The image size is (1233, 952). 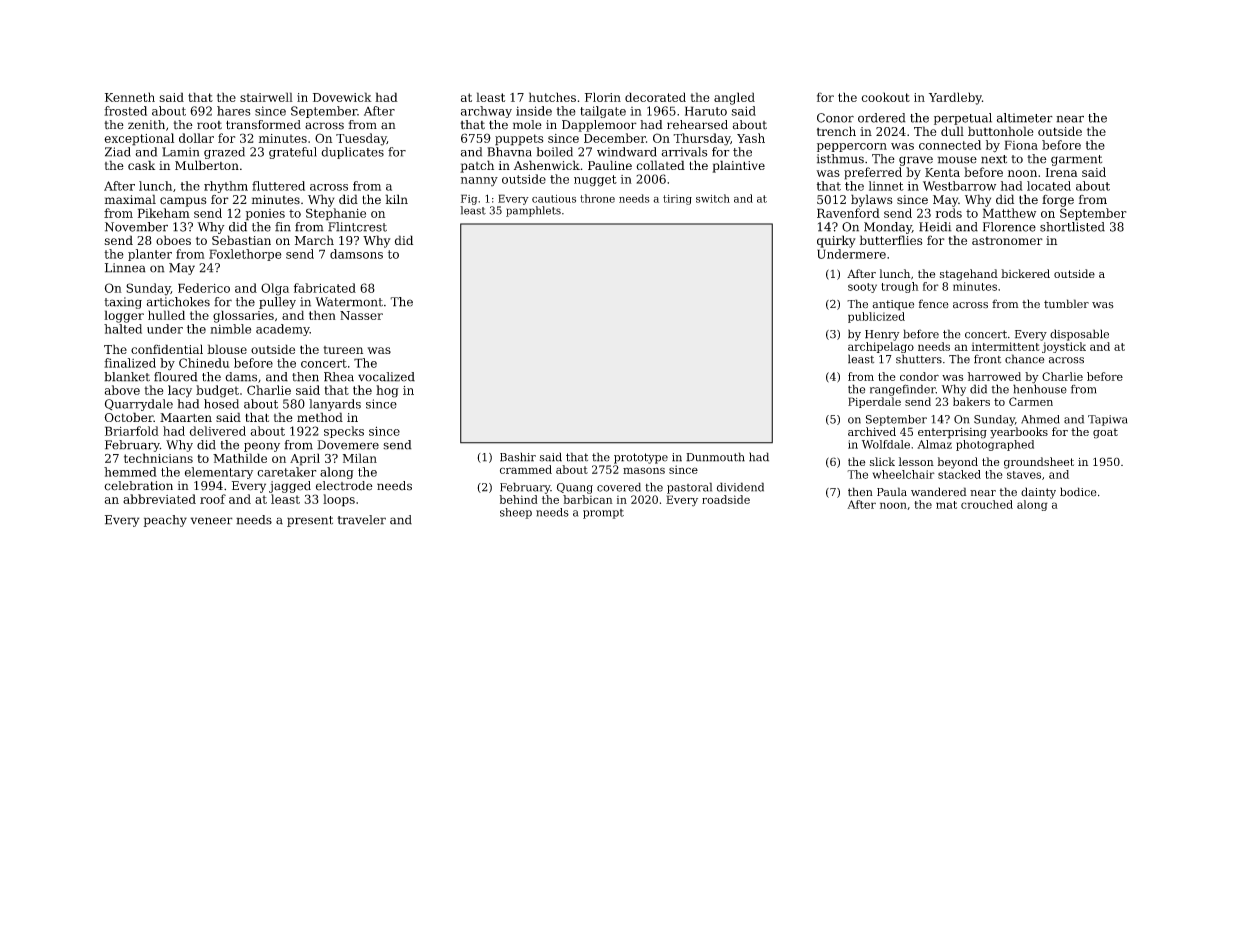 I want to click on hog, so click(x=387, y=391).
